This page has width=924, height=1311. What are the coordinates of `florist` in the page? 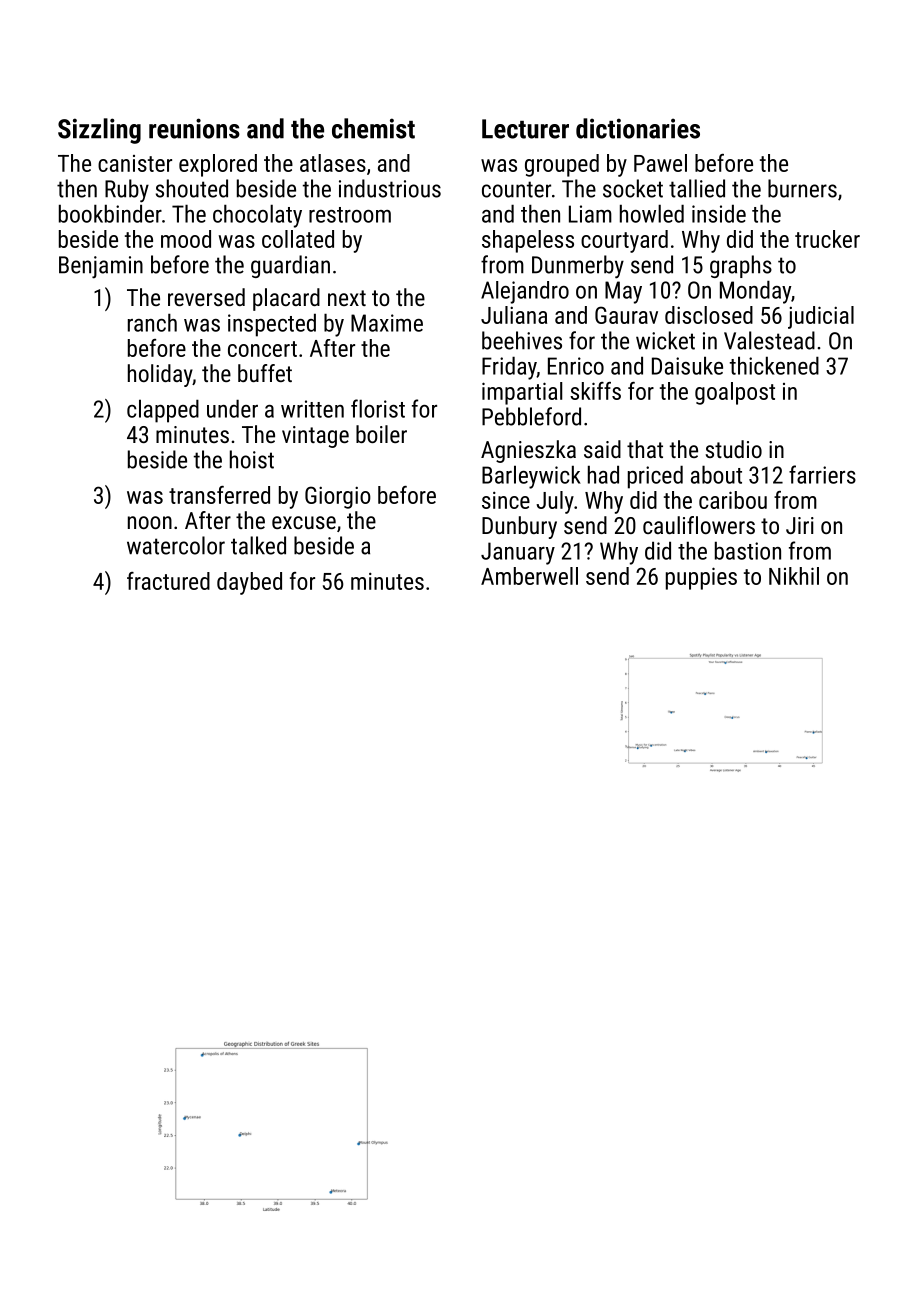 It's located at (378, 408).
